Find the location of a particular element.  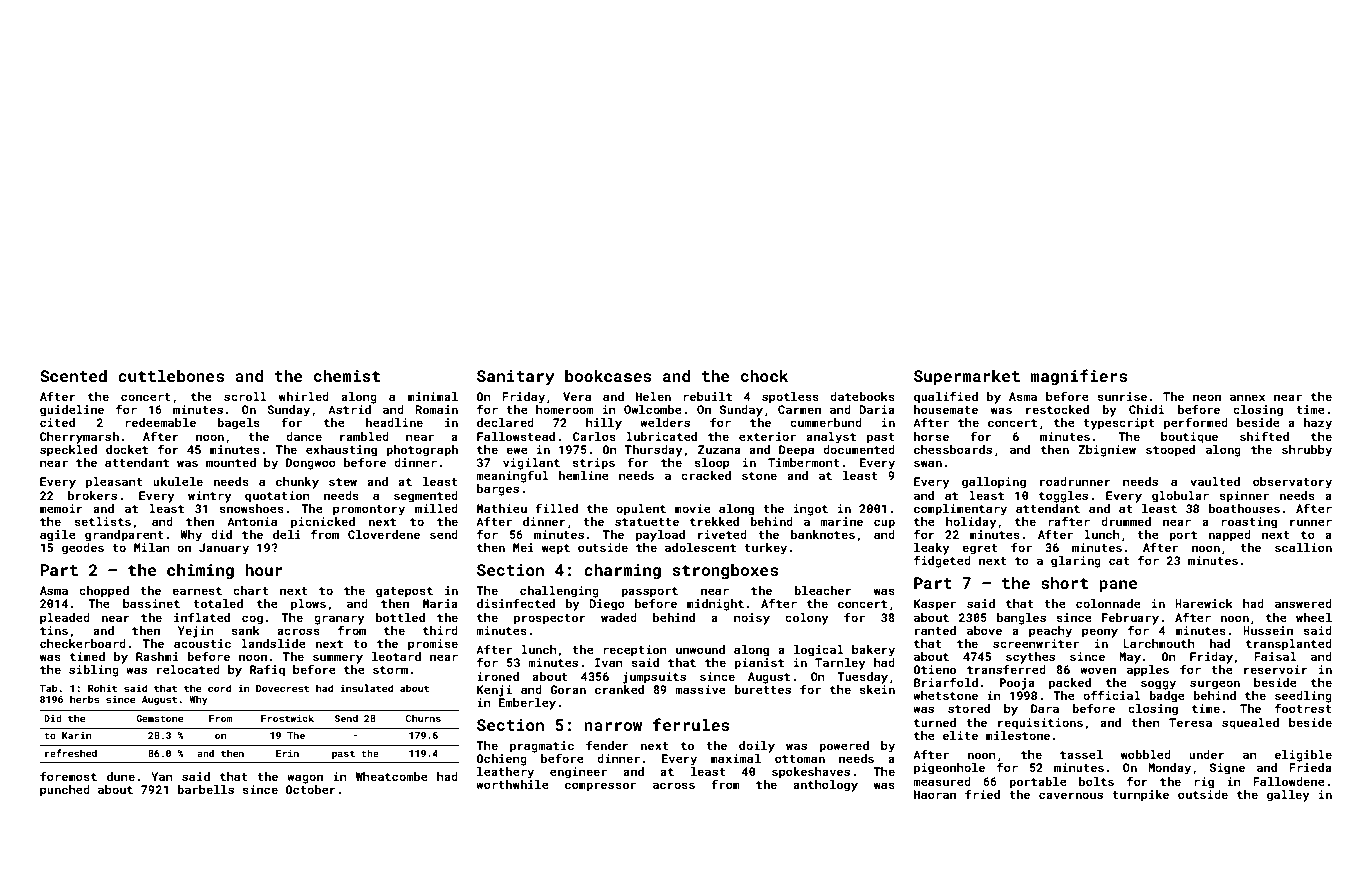

galley is located at coordinates (1288, 796).
